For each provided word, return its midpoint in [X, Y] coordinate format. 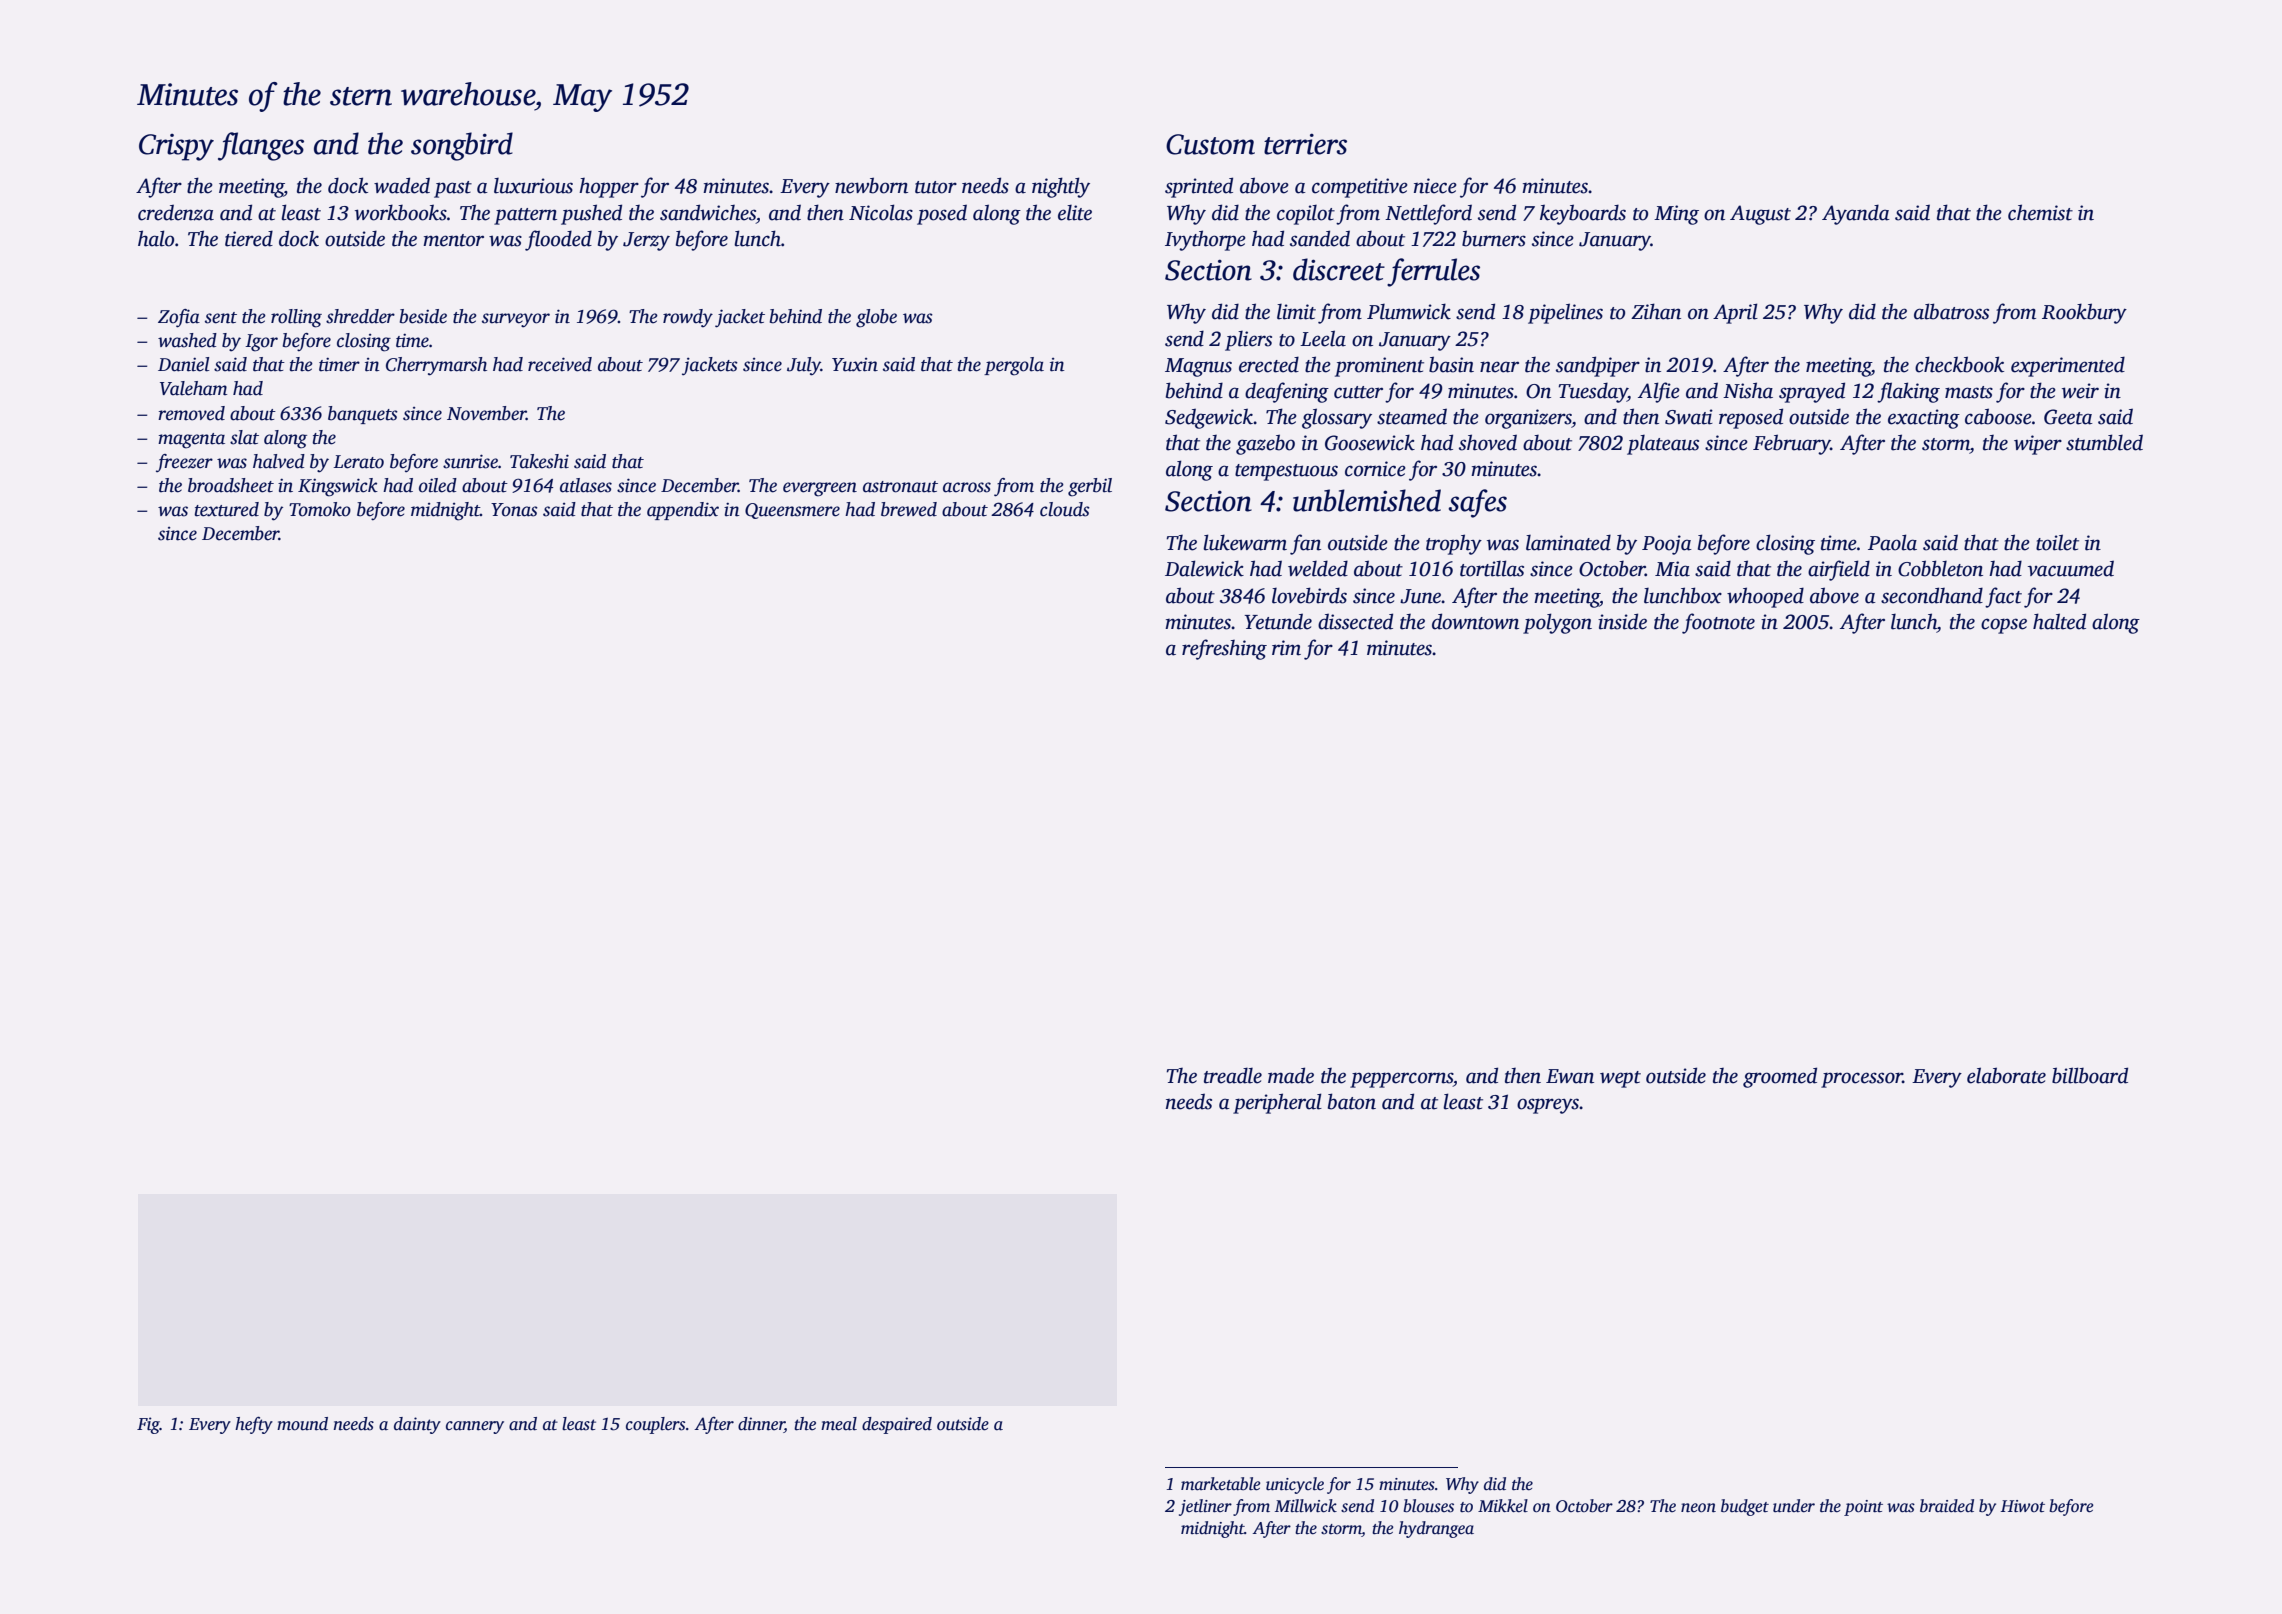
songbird [462, 146]
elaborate [2006, 1075]
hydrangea [1436, 1529]
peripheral [1277, 1103]
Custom [1210, 144]
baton [1352, 1101]
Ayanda [1856, 214]
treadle [1233, 1075]
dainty [417, 1425]
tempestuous [1286, 472]
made [1291, 1075]
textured [226, 509]
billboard [2090, 1075]
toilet [2057, 542]
